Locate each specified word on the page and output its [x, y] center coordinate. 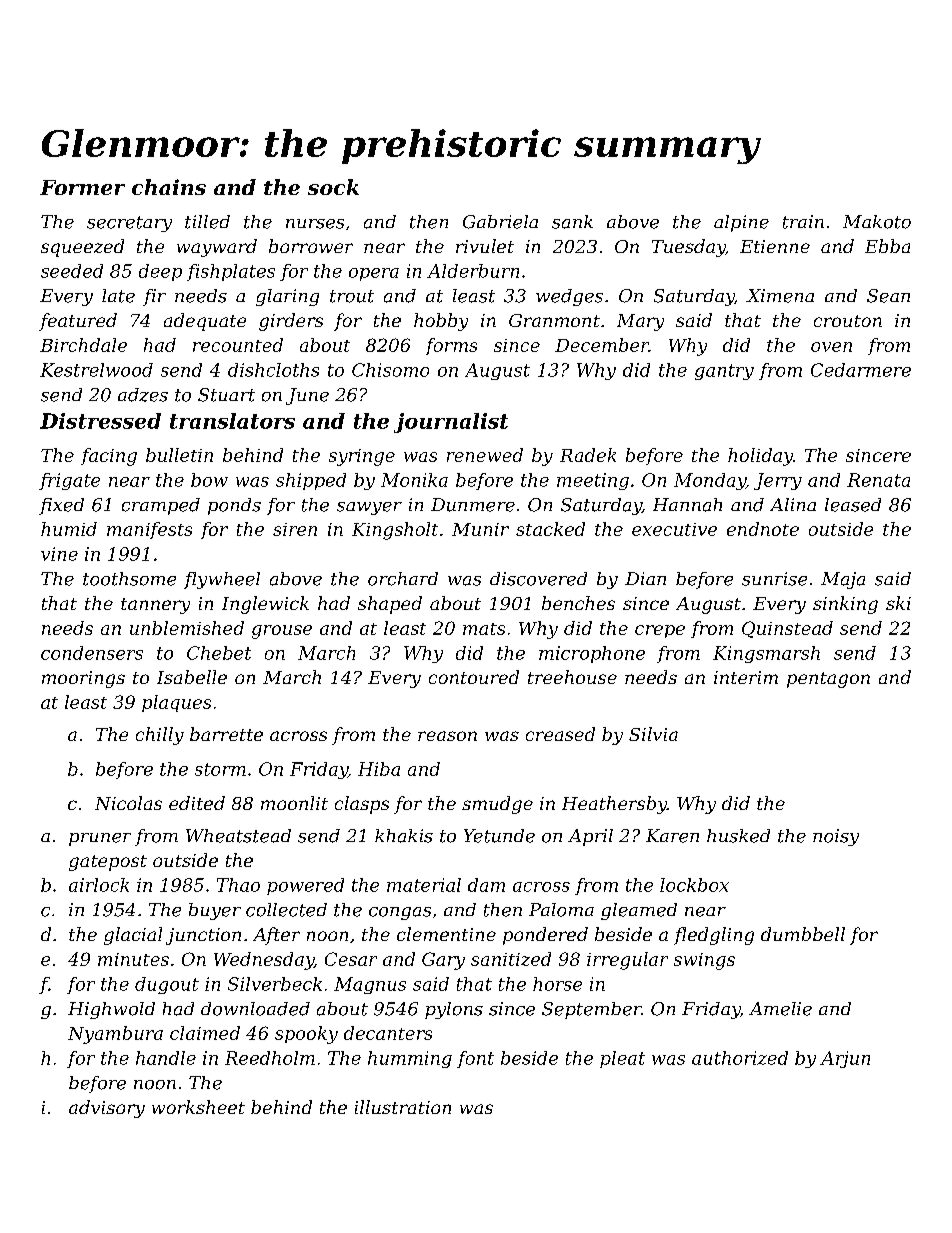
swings [704, 961]
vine [59, 554]
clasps [362, 805]
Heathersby [614, 805]
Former [82, 187]
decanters [388, 1033]
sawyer [369, 508]
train [803, 222]
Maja [843, 580]
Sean [888, 296]
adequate [205, 322]
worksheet [198, 1107]
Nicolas [128, 803]
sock [333, 187]
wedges [569, 297]
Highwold [111, 1010]
